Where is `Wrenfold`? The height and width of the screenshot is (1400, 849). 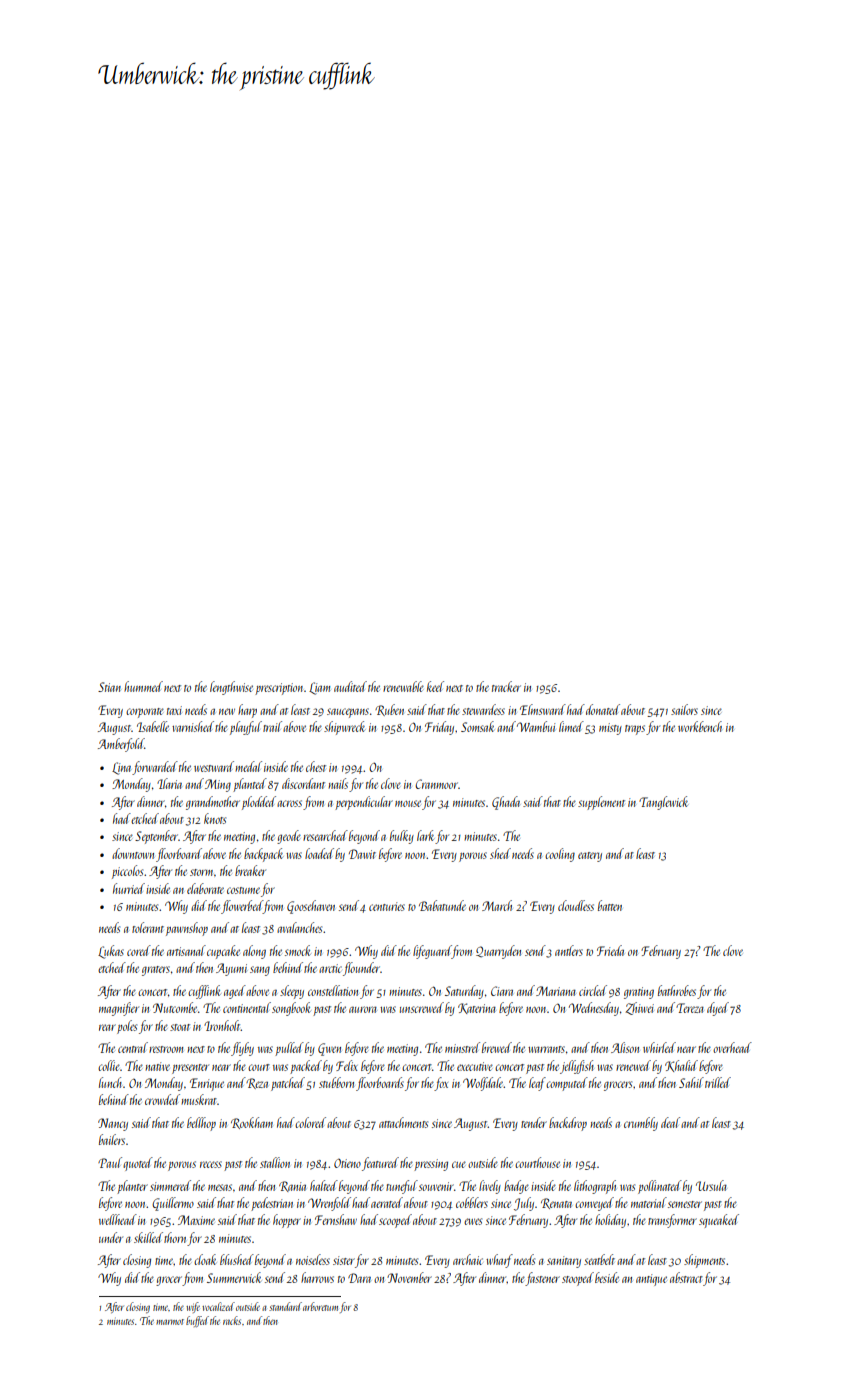 Wrenfold is located at coordinates (329, 1204).
